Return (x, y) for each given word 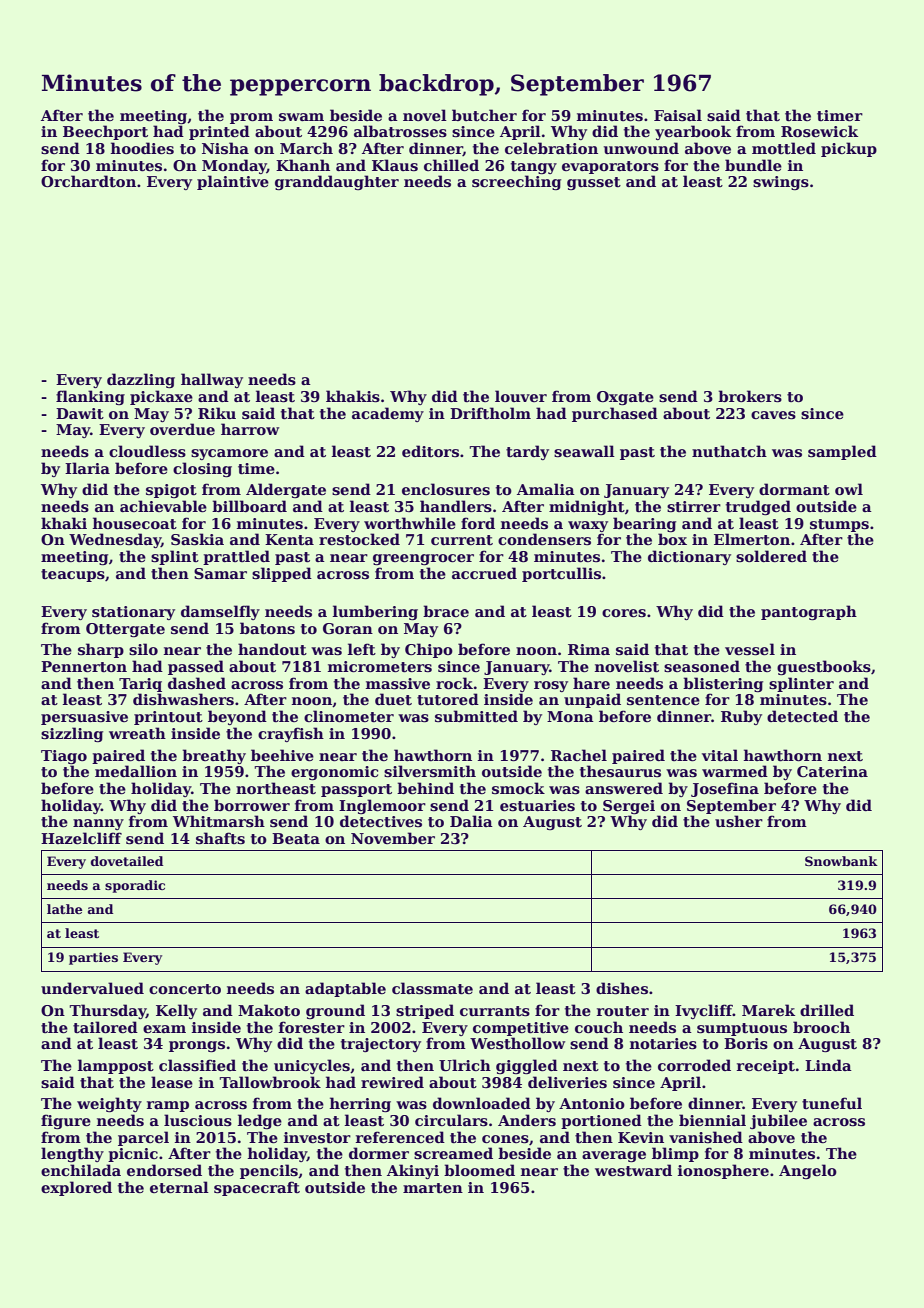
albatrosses (400, 131)
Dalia (471, 821)
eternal (179, 1187)
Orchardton (88, 181)
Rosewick (819, 131)
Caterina (832, 771)
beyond (237, 717)
